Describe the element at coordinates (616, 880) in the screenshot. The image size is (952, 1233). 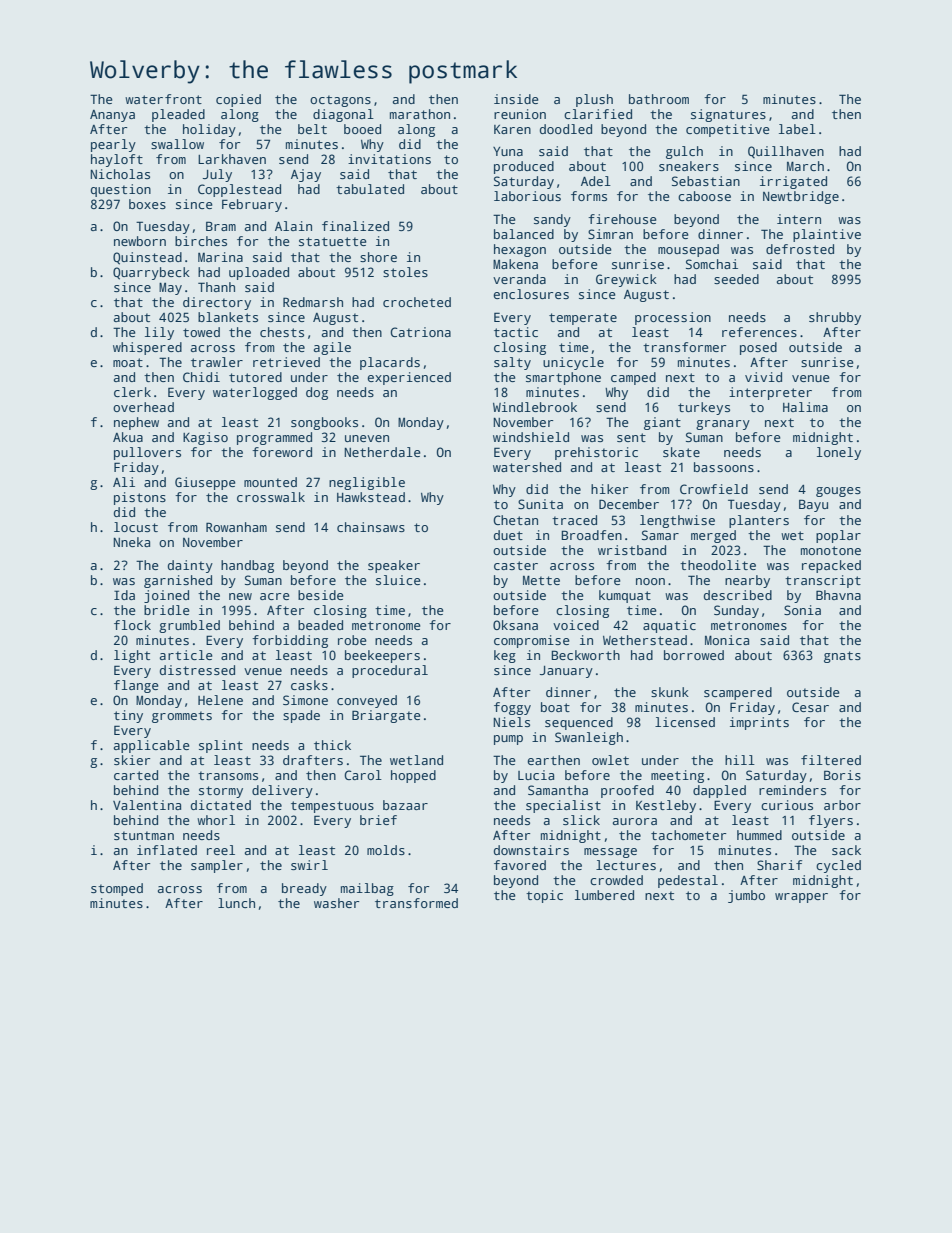
I see `crowded` at that location.
